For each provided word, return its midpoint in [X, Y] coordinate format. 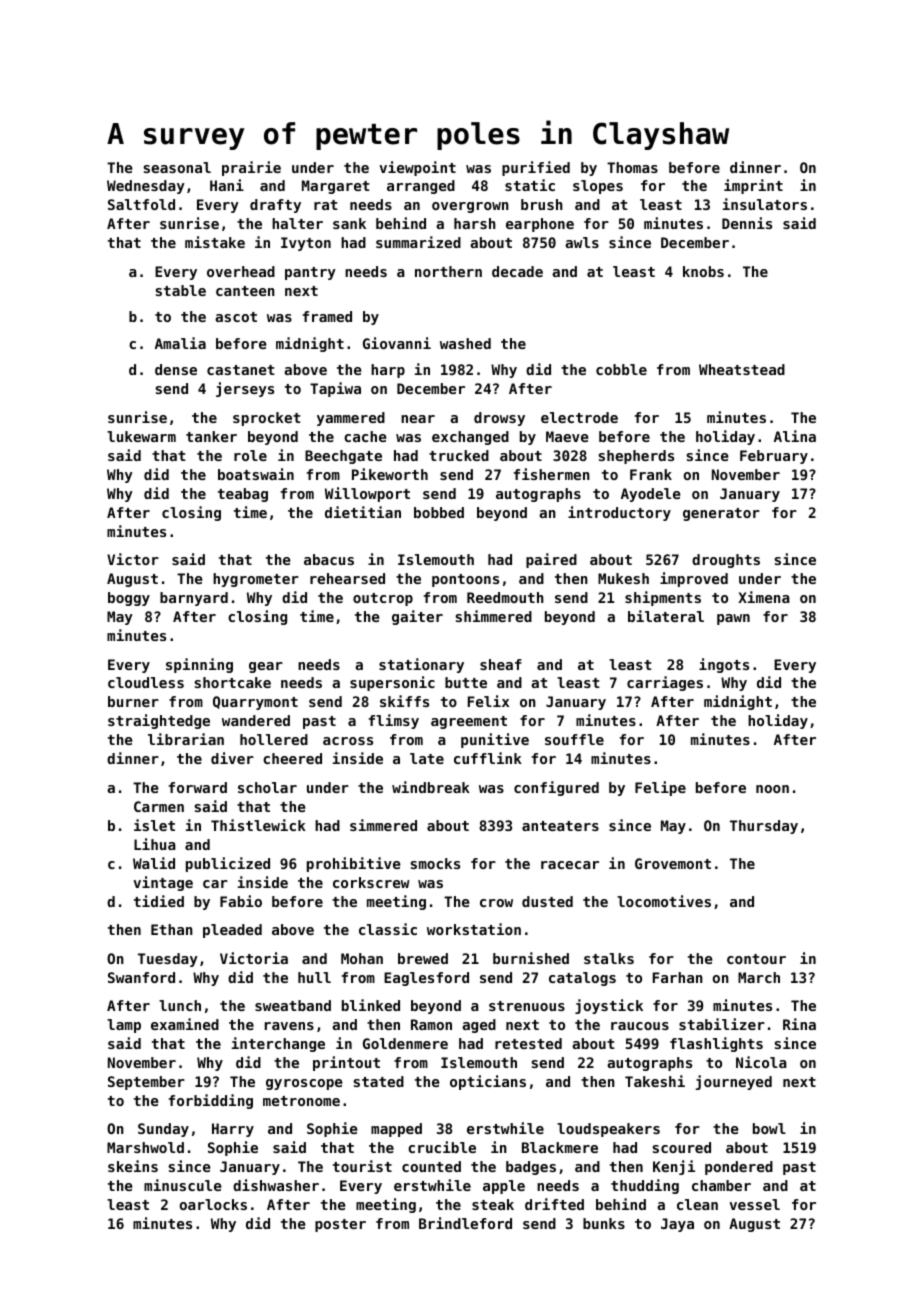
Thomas [632, 167]
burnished [531, 958]
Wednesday [146, 187]
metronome [301, 1101]
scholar [267, 787]
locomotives [664, 901]
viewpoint [417, 168]
